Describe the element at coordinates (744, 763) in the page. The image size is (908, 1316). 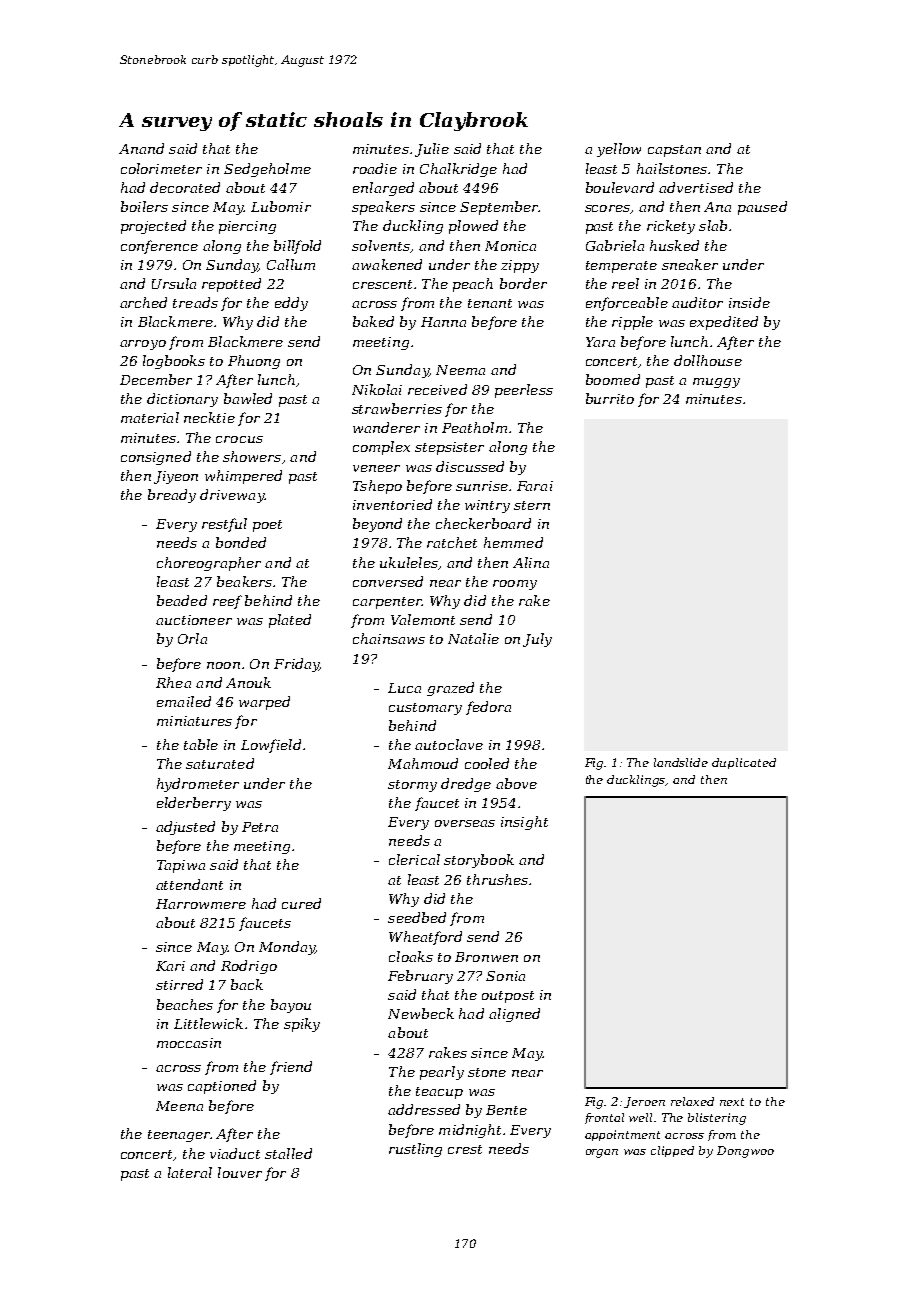
I see `duplicated` at that location.
